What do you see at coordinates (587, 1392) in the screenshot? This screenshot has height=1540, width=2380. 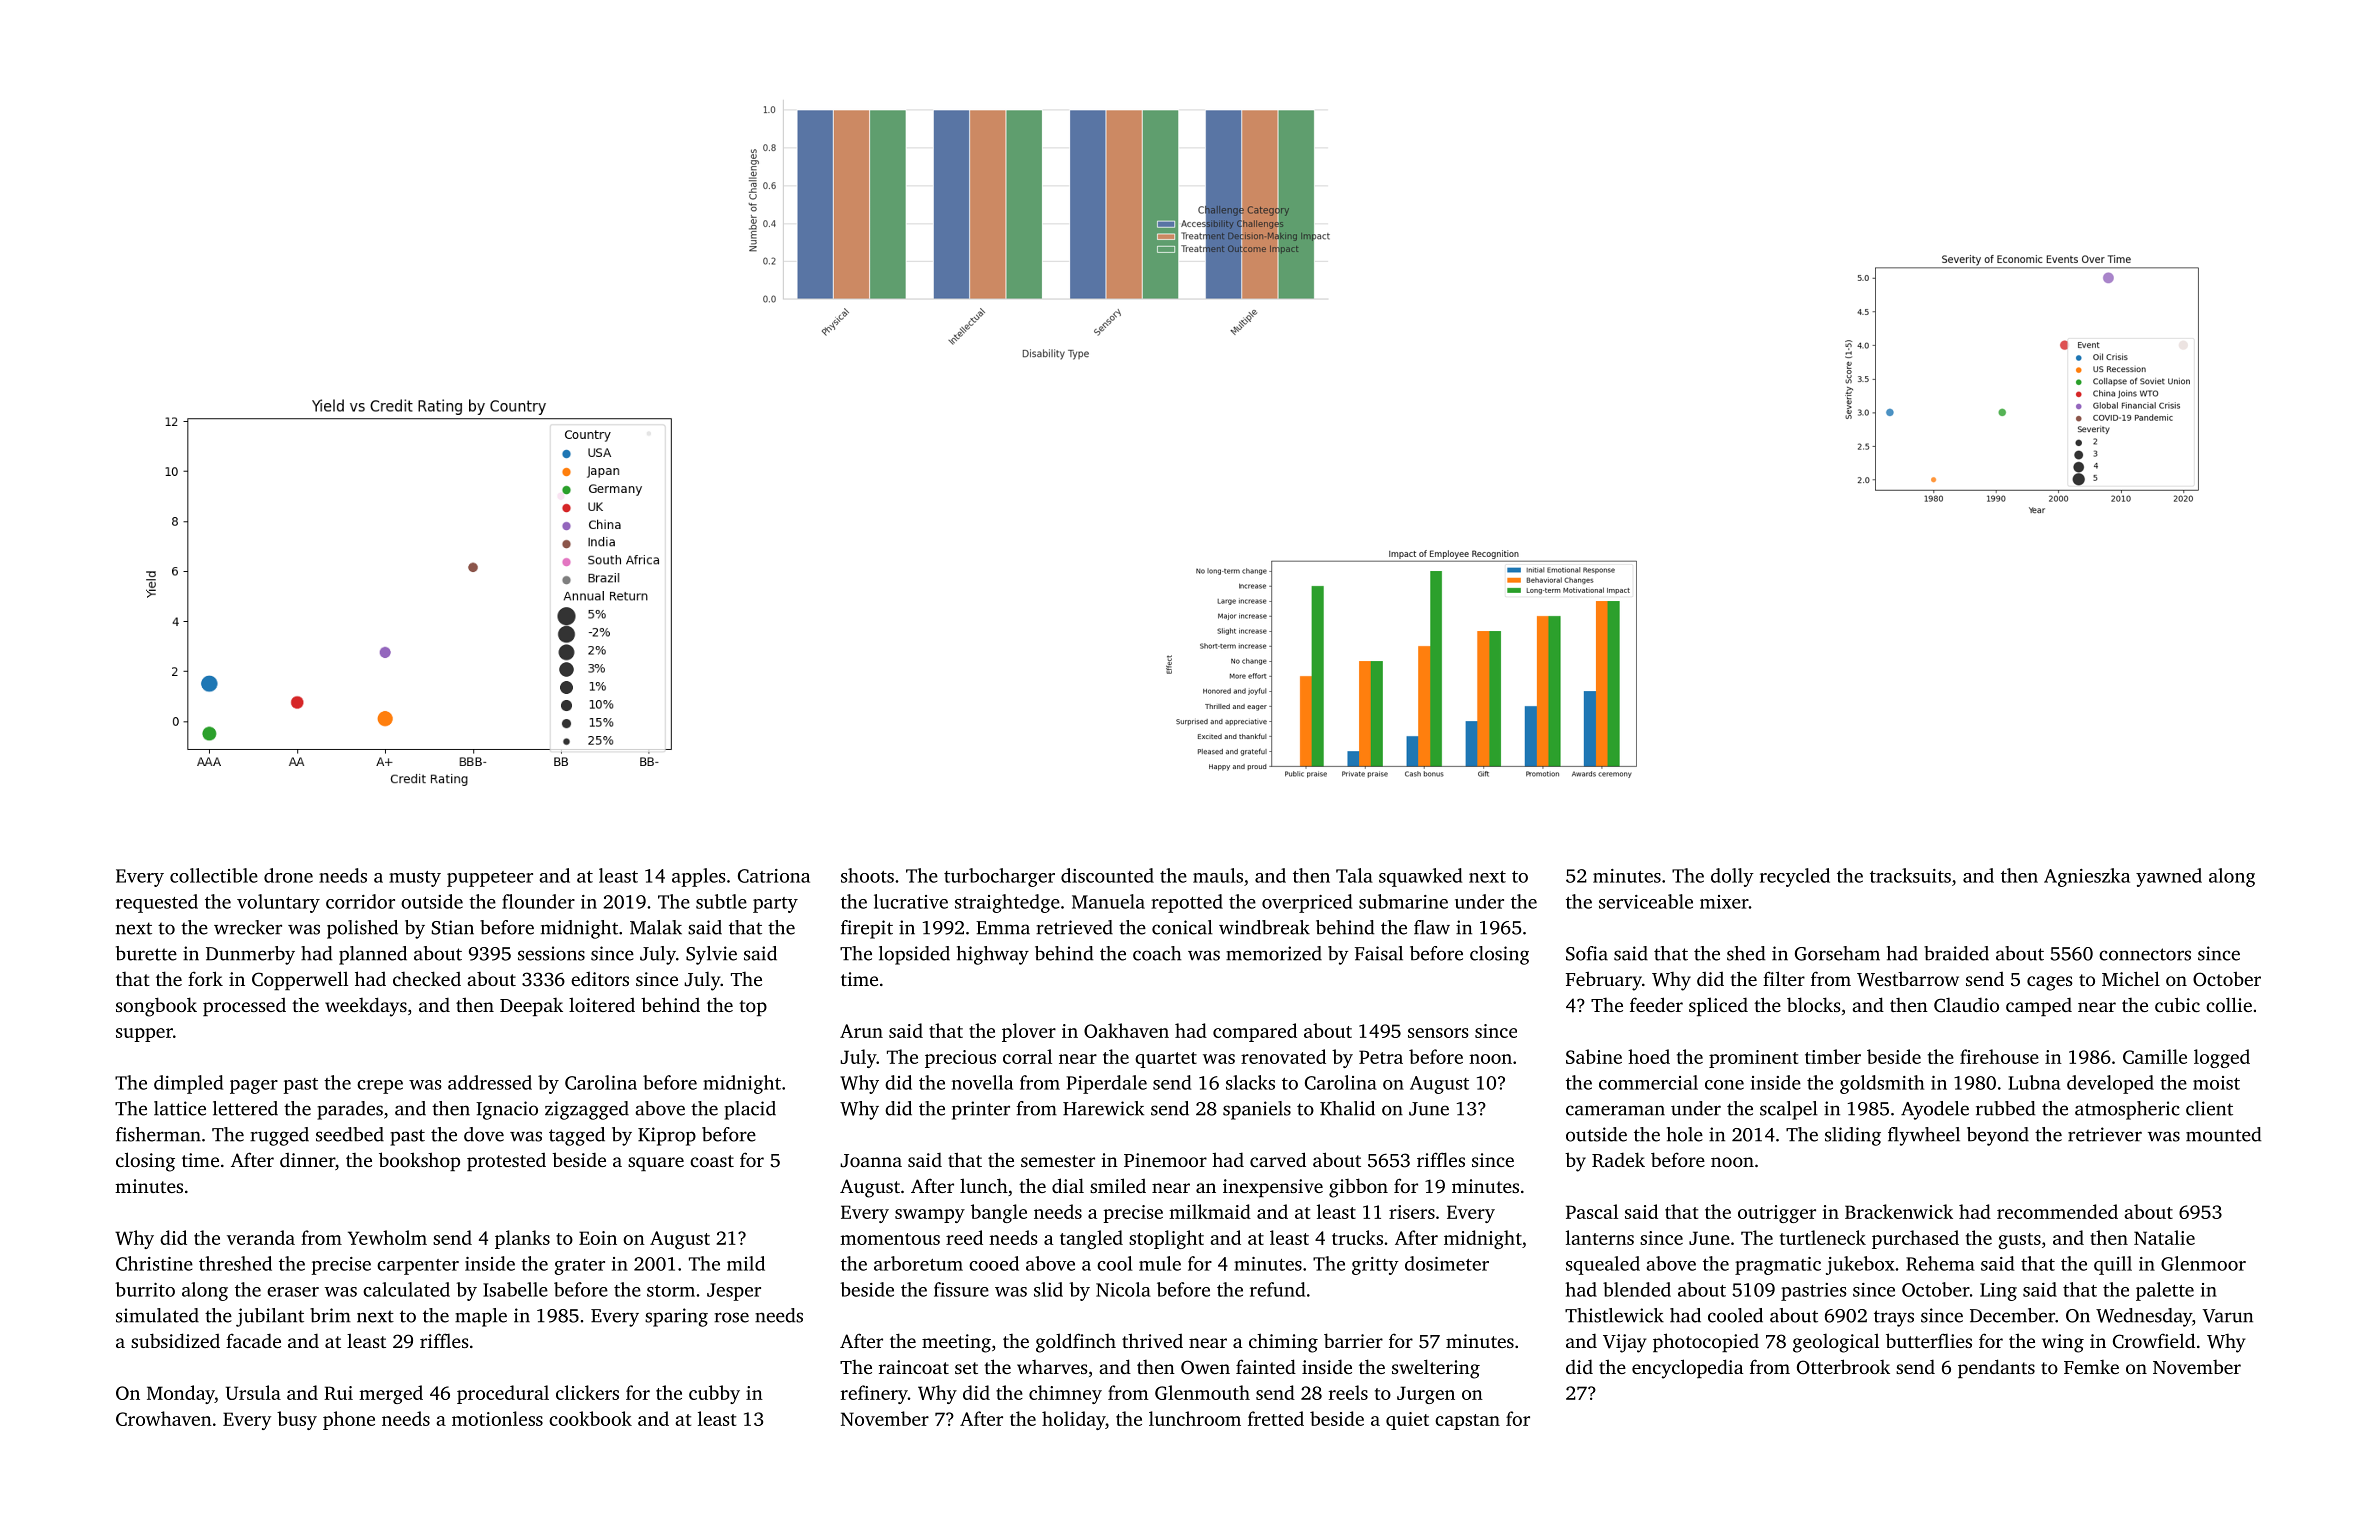 I see `clickers` at bounding box center [587, 1392].
